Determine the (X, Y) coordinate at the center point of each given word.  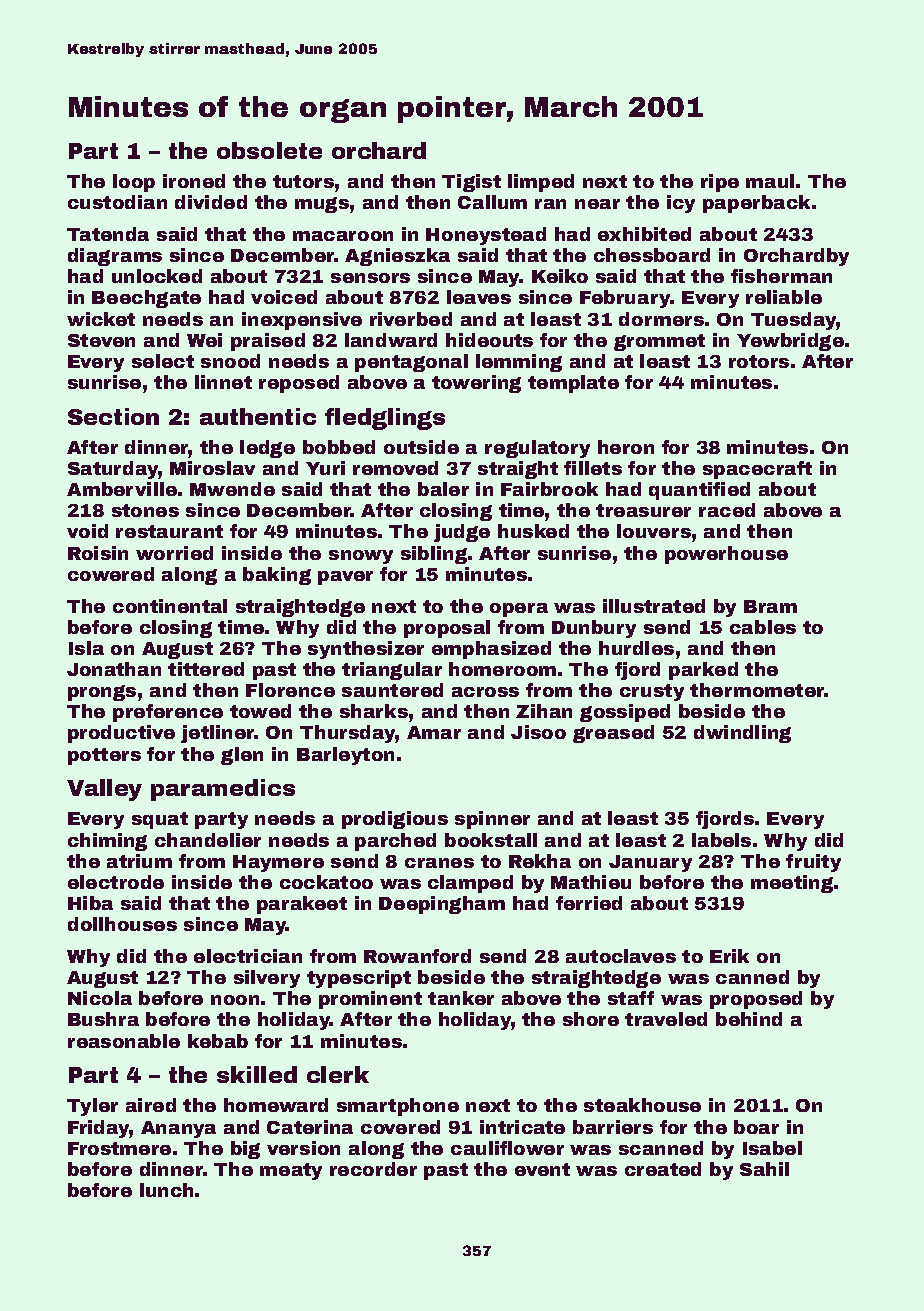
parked (703, 671)
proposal (447, 629)
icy (681, 204)
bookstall (491, 840)
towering (476, 384)
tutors (303, 181)
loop (134, 183)
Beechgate (146, 299)
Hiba (90, 903)
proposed (756, 1000)
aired (151, 1105)
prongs (102, 693)
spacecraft (757, 470)
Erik (729, 956)
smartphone (398, 1107)
